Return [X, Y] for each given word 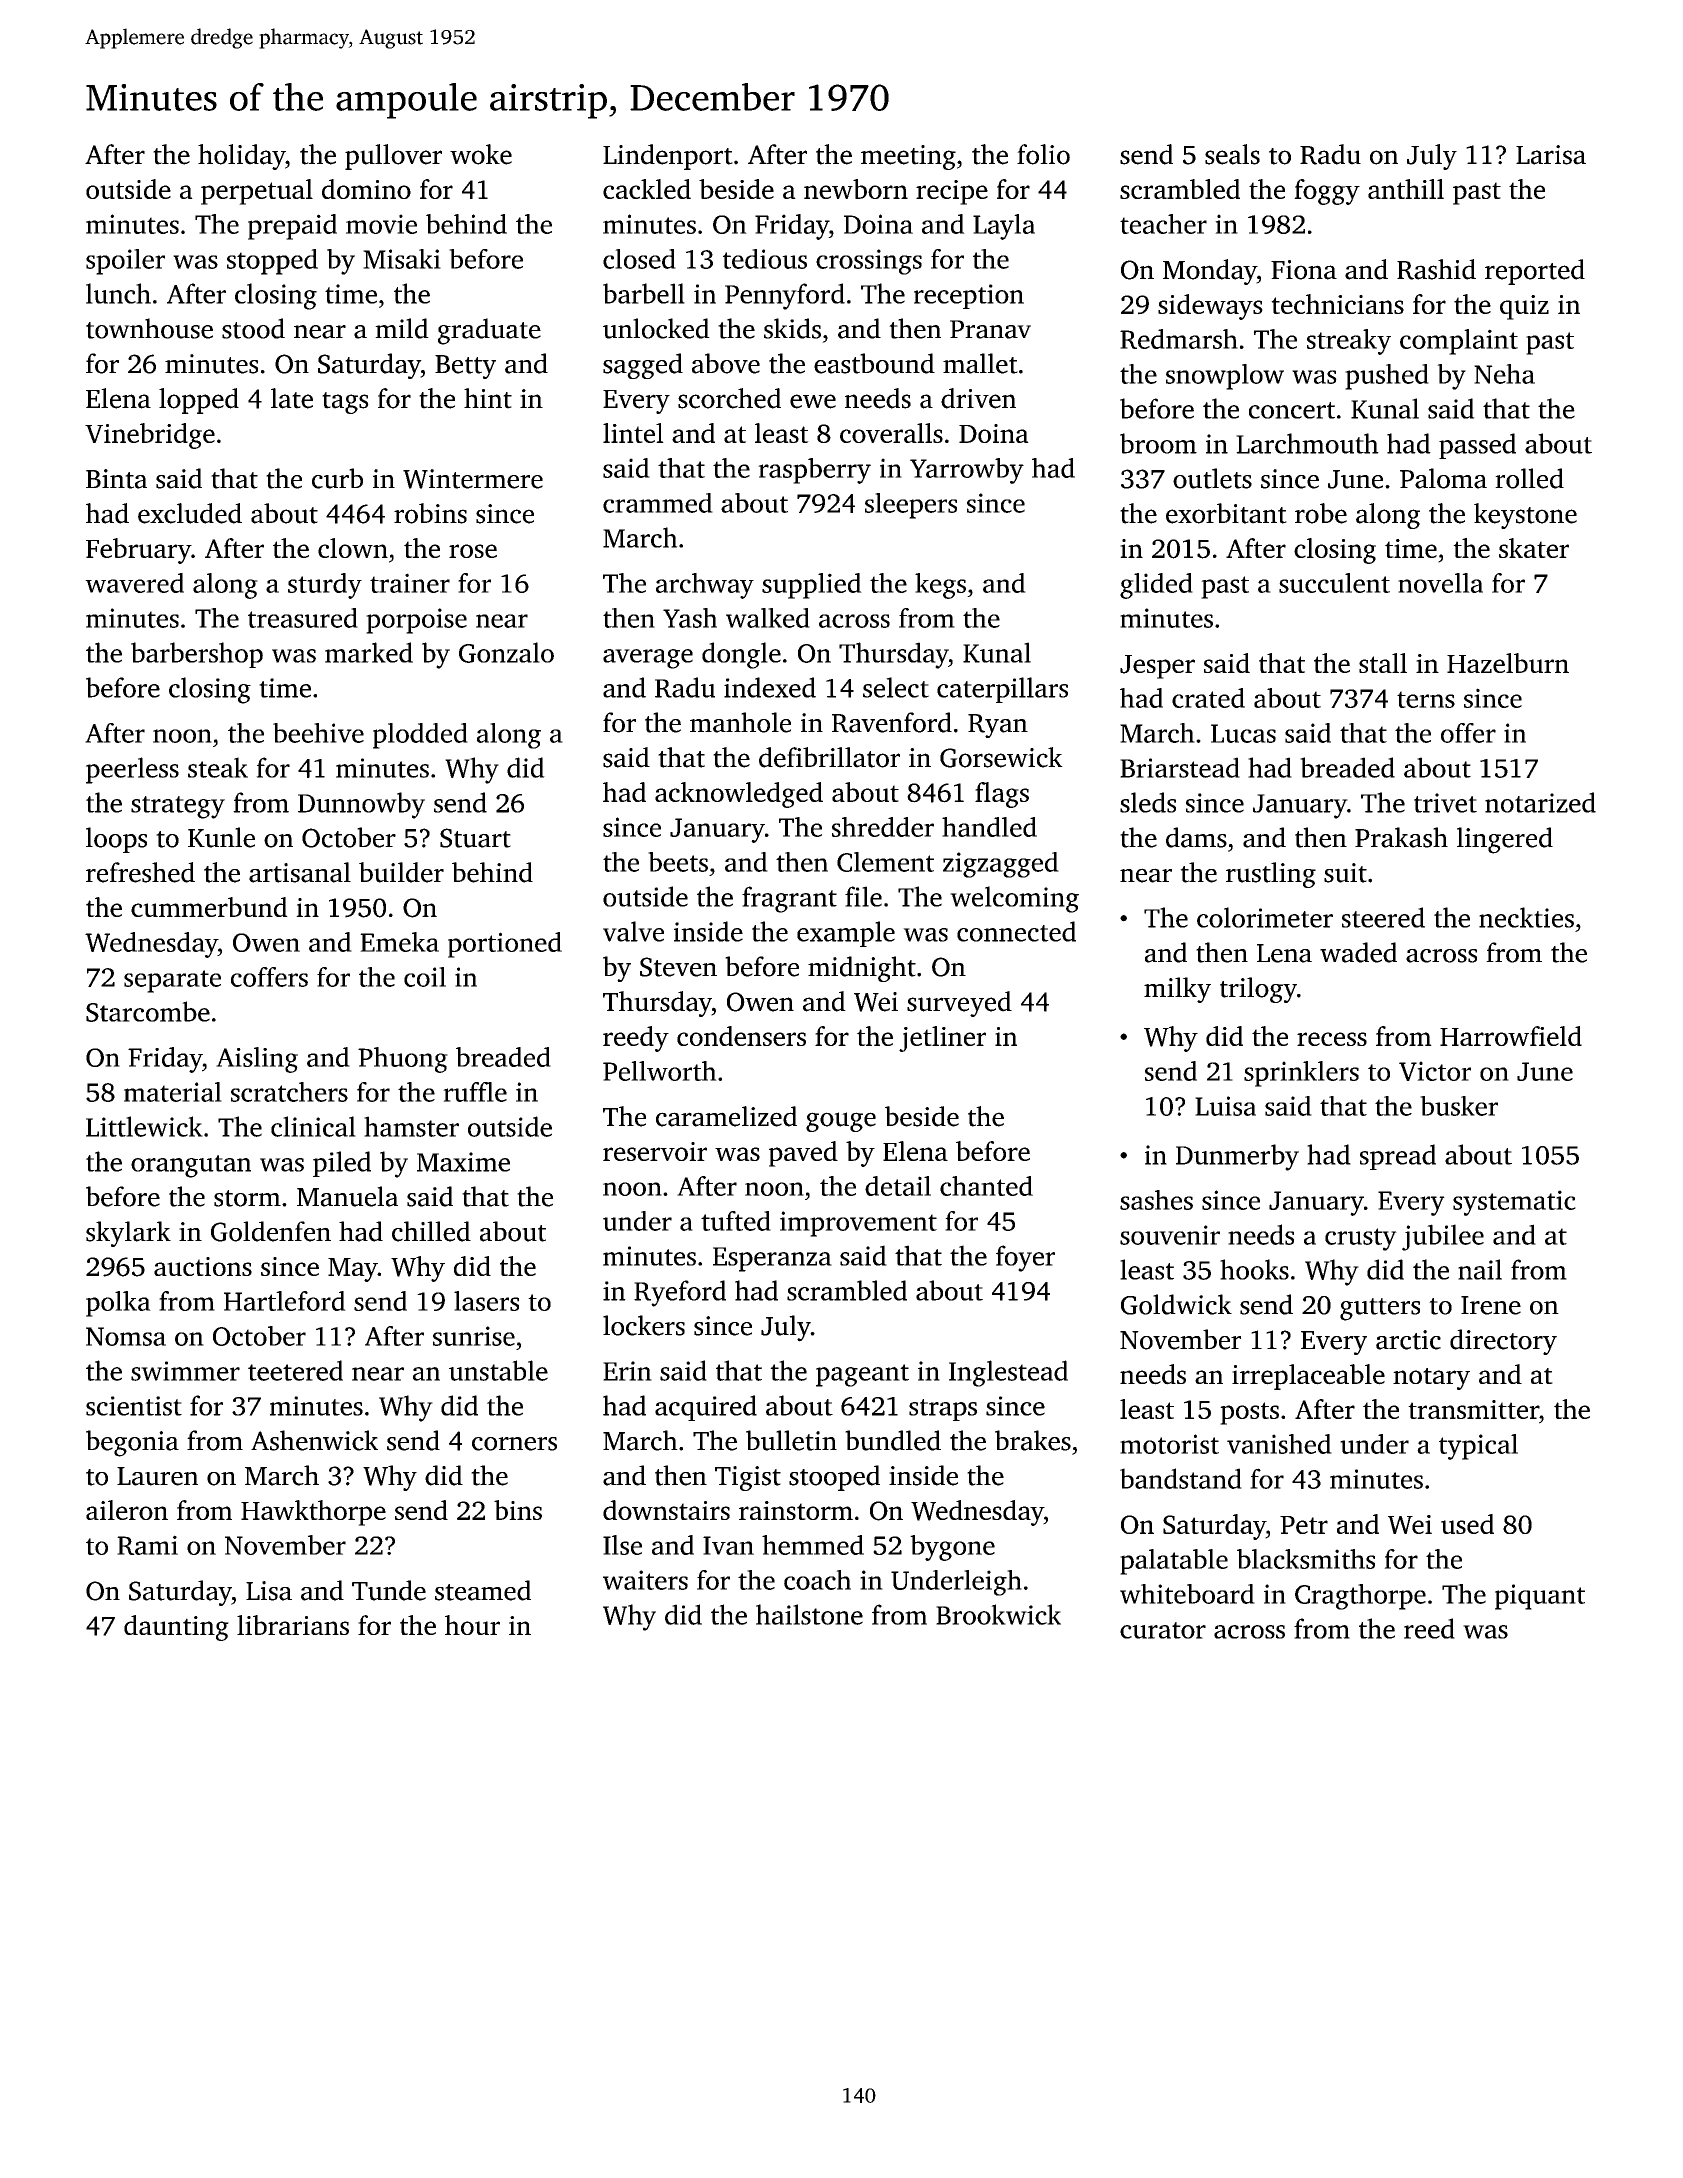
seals [1232, 154]
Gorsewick [1001, 757]
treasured [303, 618]
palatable [1174, 1562]
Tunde [389, 1590]
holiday [241, 157]
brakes [1033, 1440]
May [353, 1270]
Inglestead [1008, 1373]
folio [1043, 154]
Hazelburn [1508, 663]
